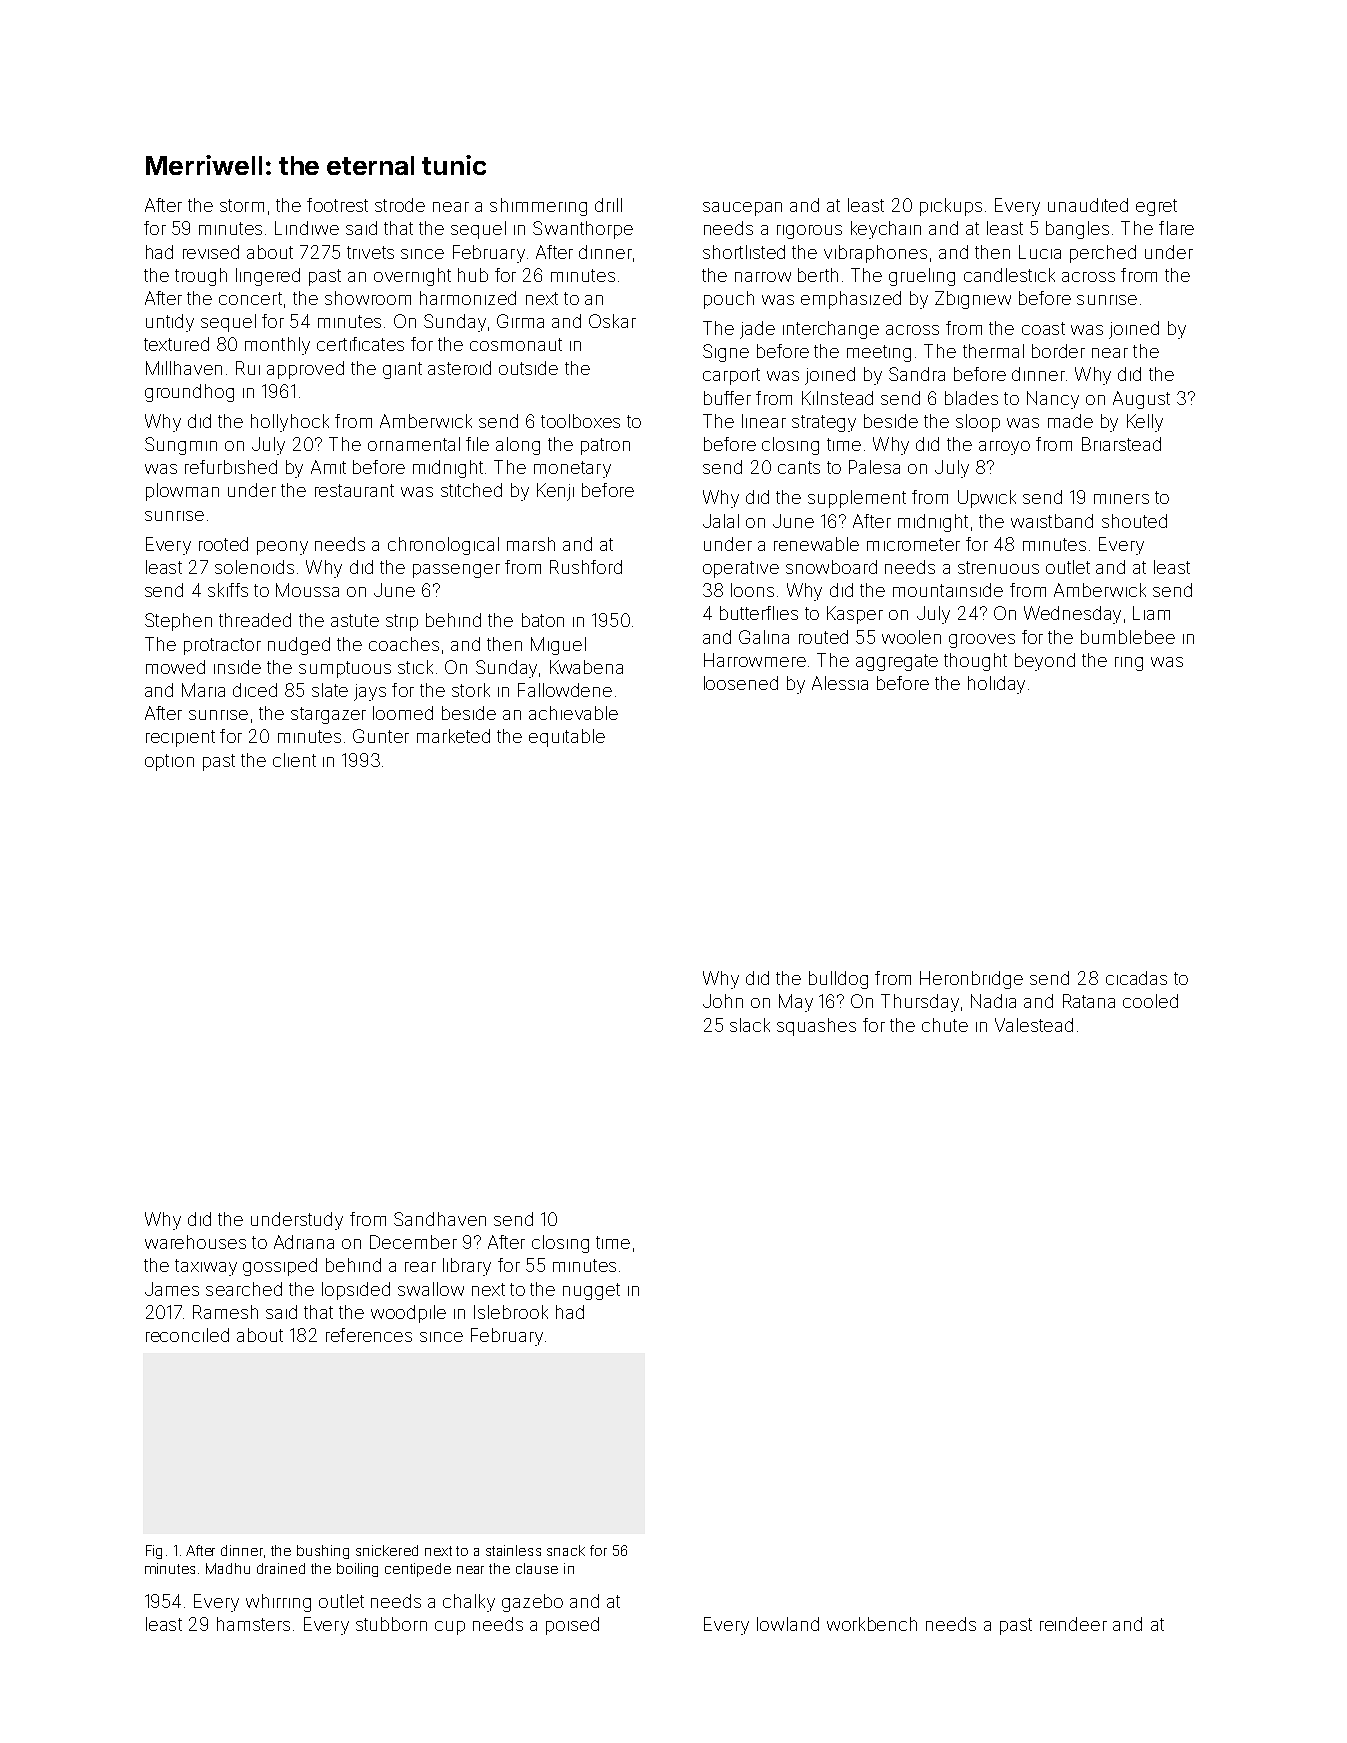 The image size is (1347, 1743). I want to click on miners, so click(1121, 499).
